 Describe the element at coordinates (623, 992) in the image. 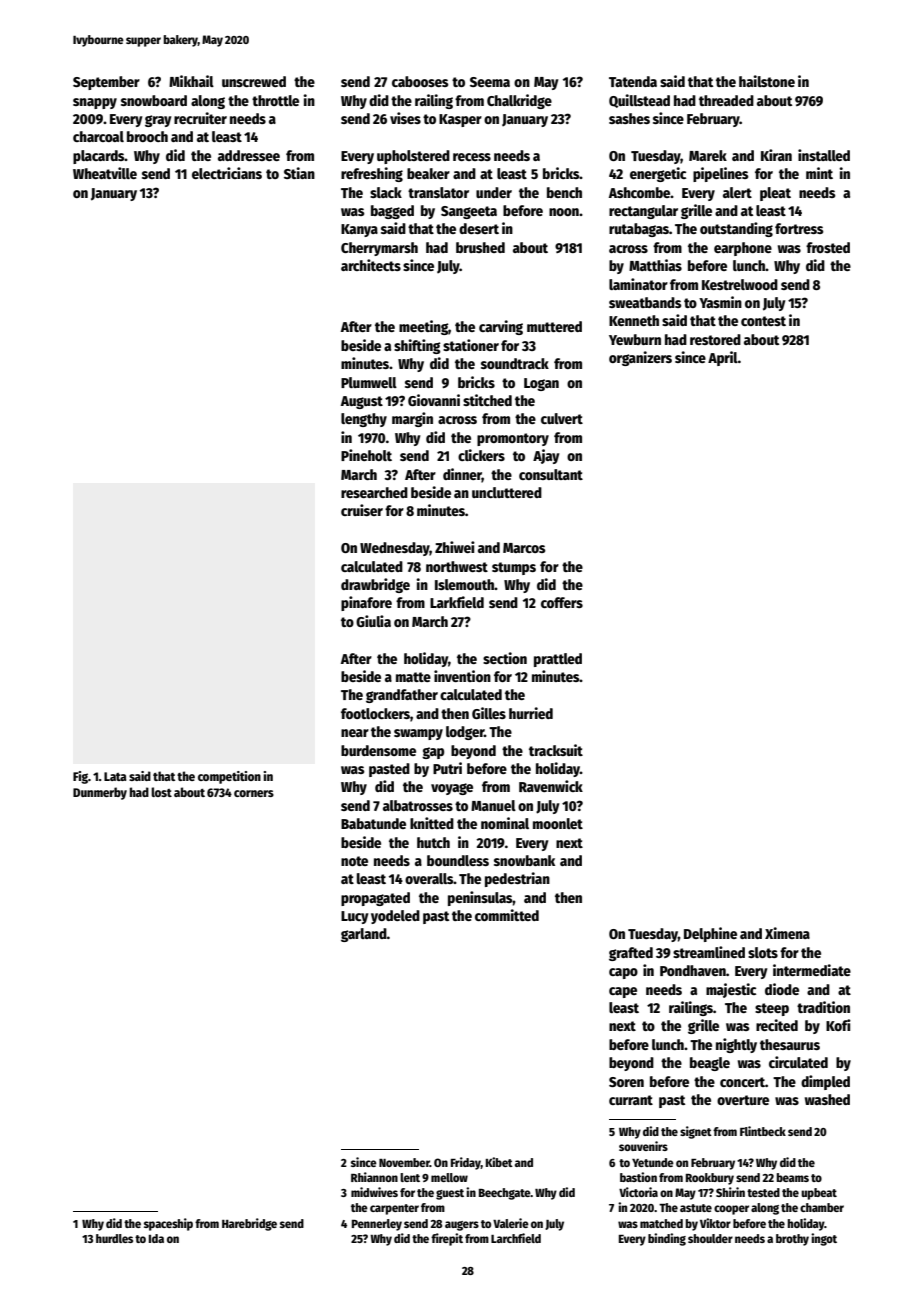

I see `cape` at that location.
